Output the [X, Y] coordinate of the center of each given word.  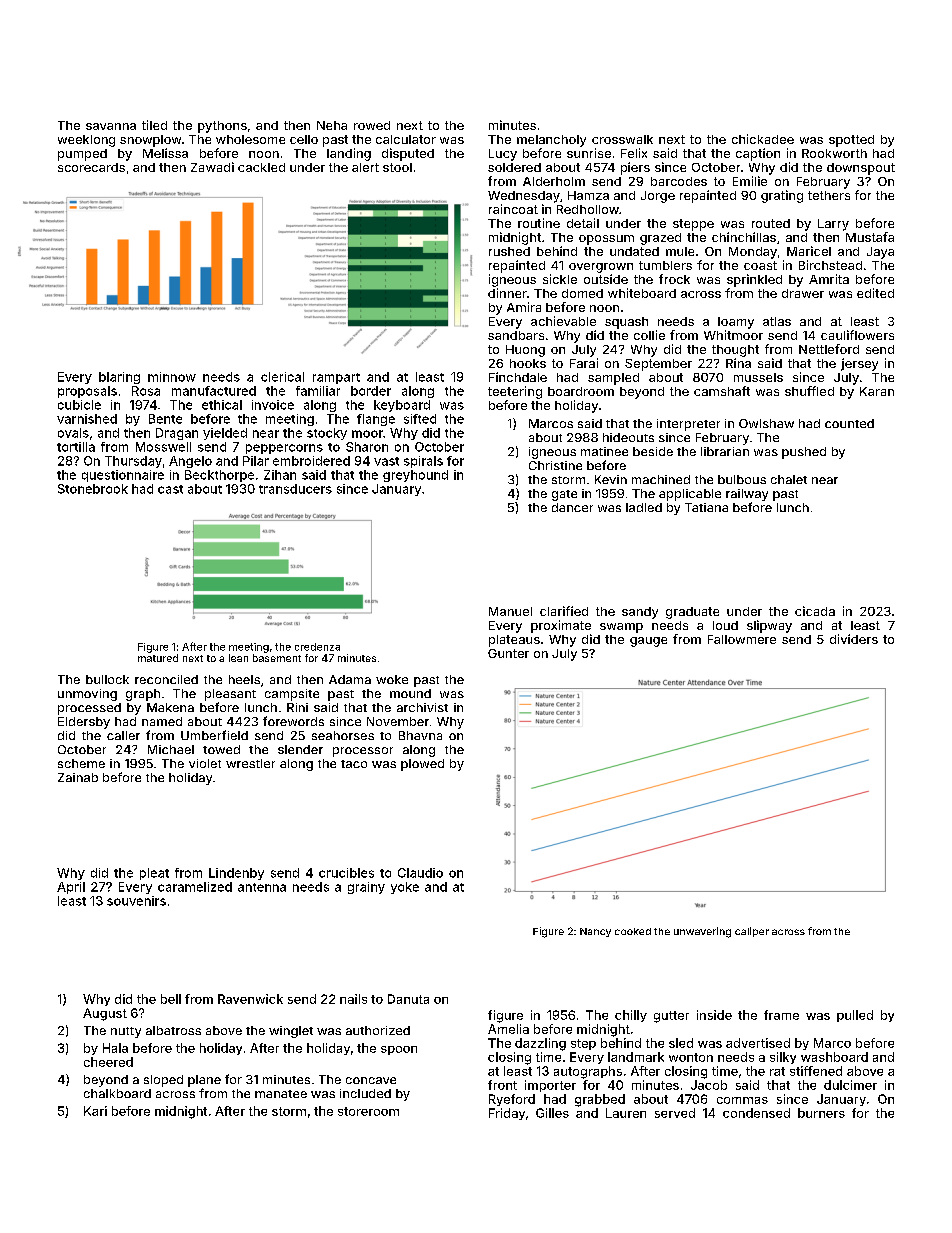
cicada [815, 611]
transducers [295, 489]
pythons [222, 127]
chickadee [763, 139]
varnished [87, 419]
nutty [126, 1032]
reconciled [166, 679]
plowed [422, 765]
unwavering [702, 932]
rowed [372, 125]
